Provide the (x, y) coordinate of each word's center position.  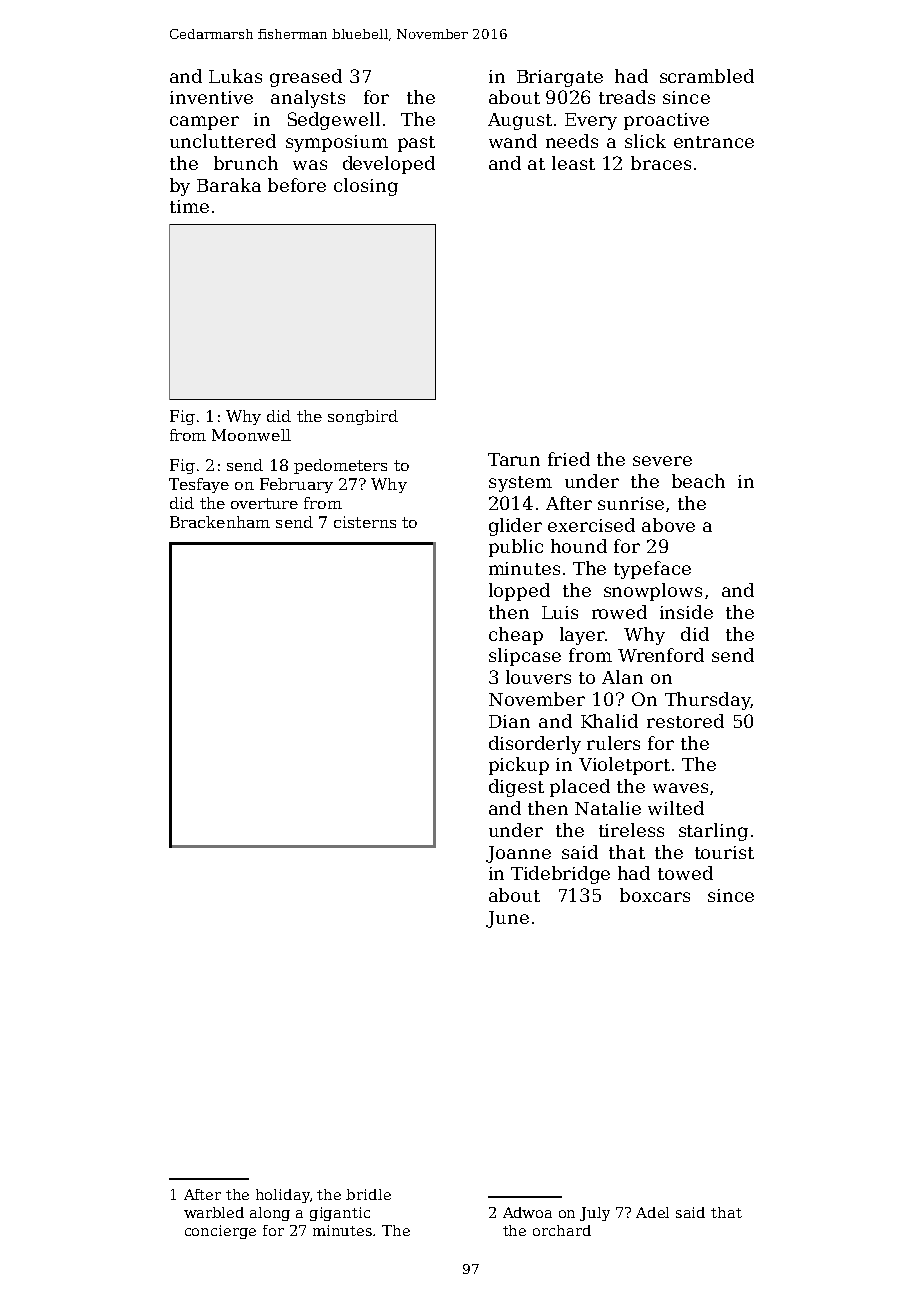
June (507, 919)
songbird (363, 417)
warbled (214, 1212)
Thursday (707, 701)
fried (569, 459)
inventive (211, 97)
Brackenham (220, 522)
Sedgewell (334, 121)
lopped (519, 592)
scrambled (707, 76)
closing (366, 187)
